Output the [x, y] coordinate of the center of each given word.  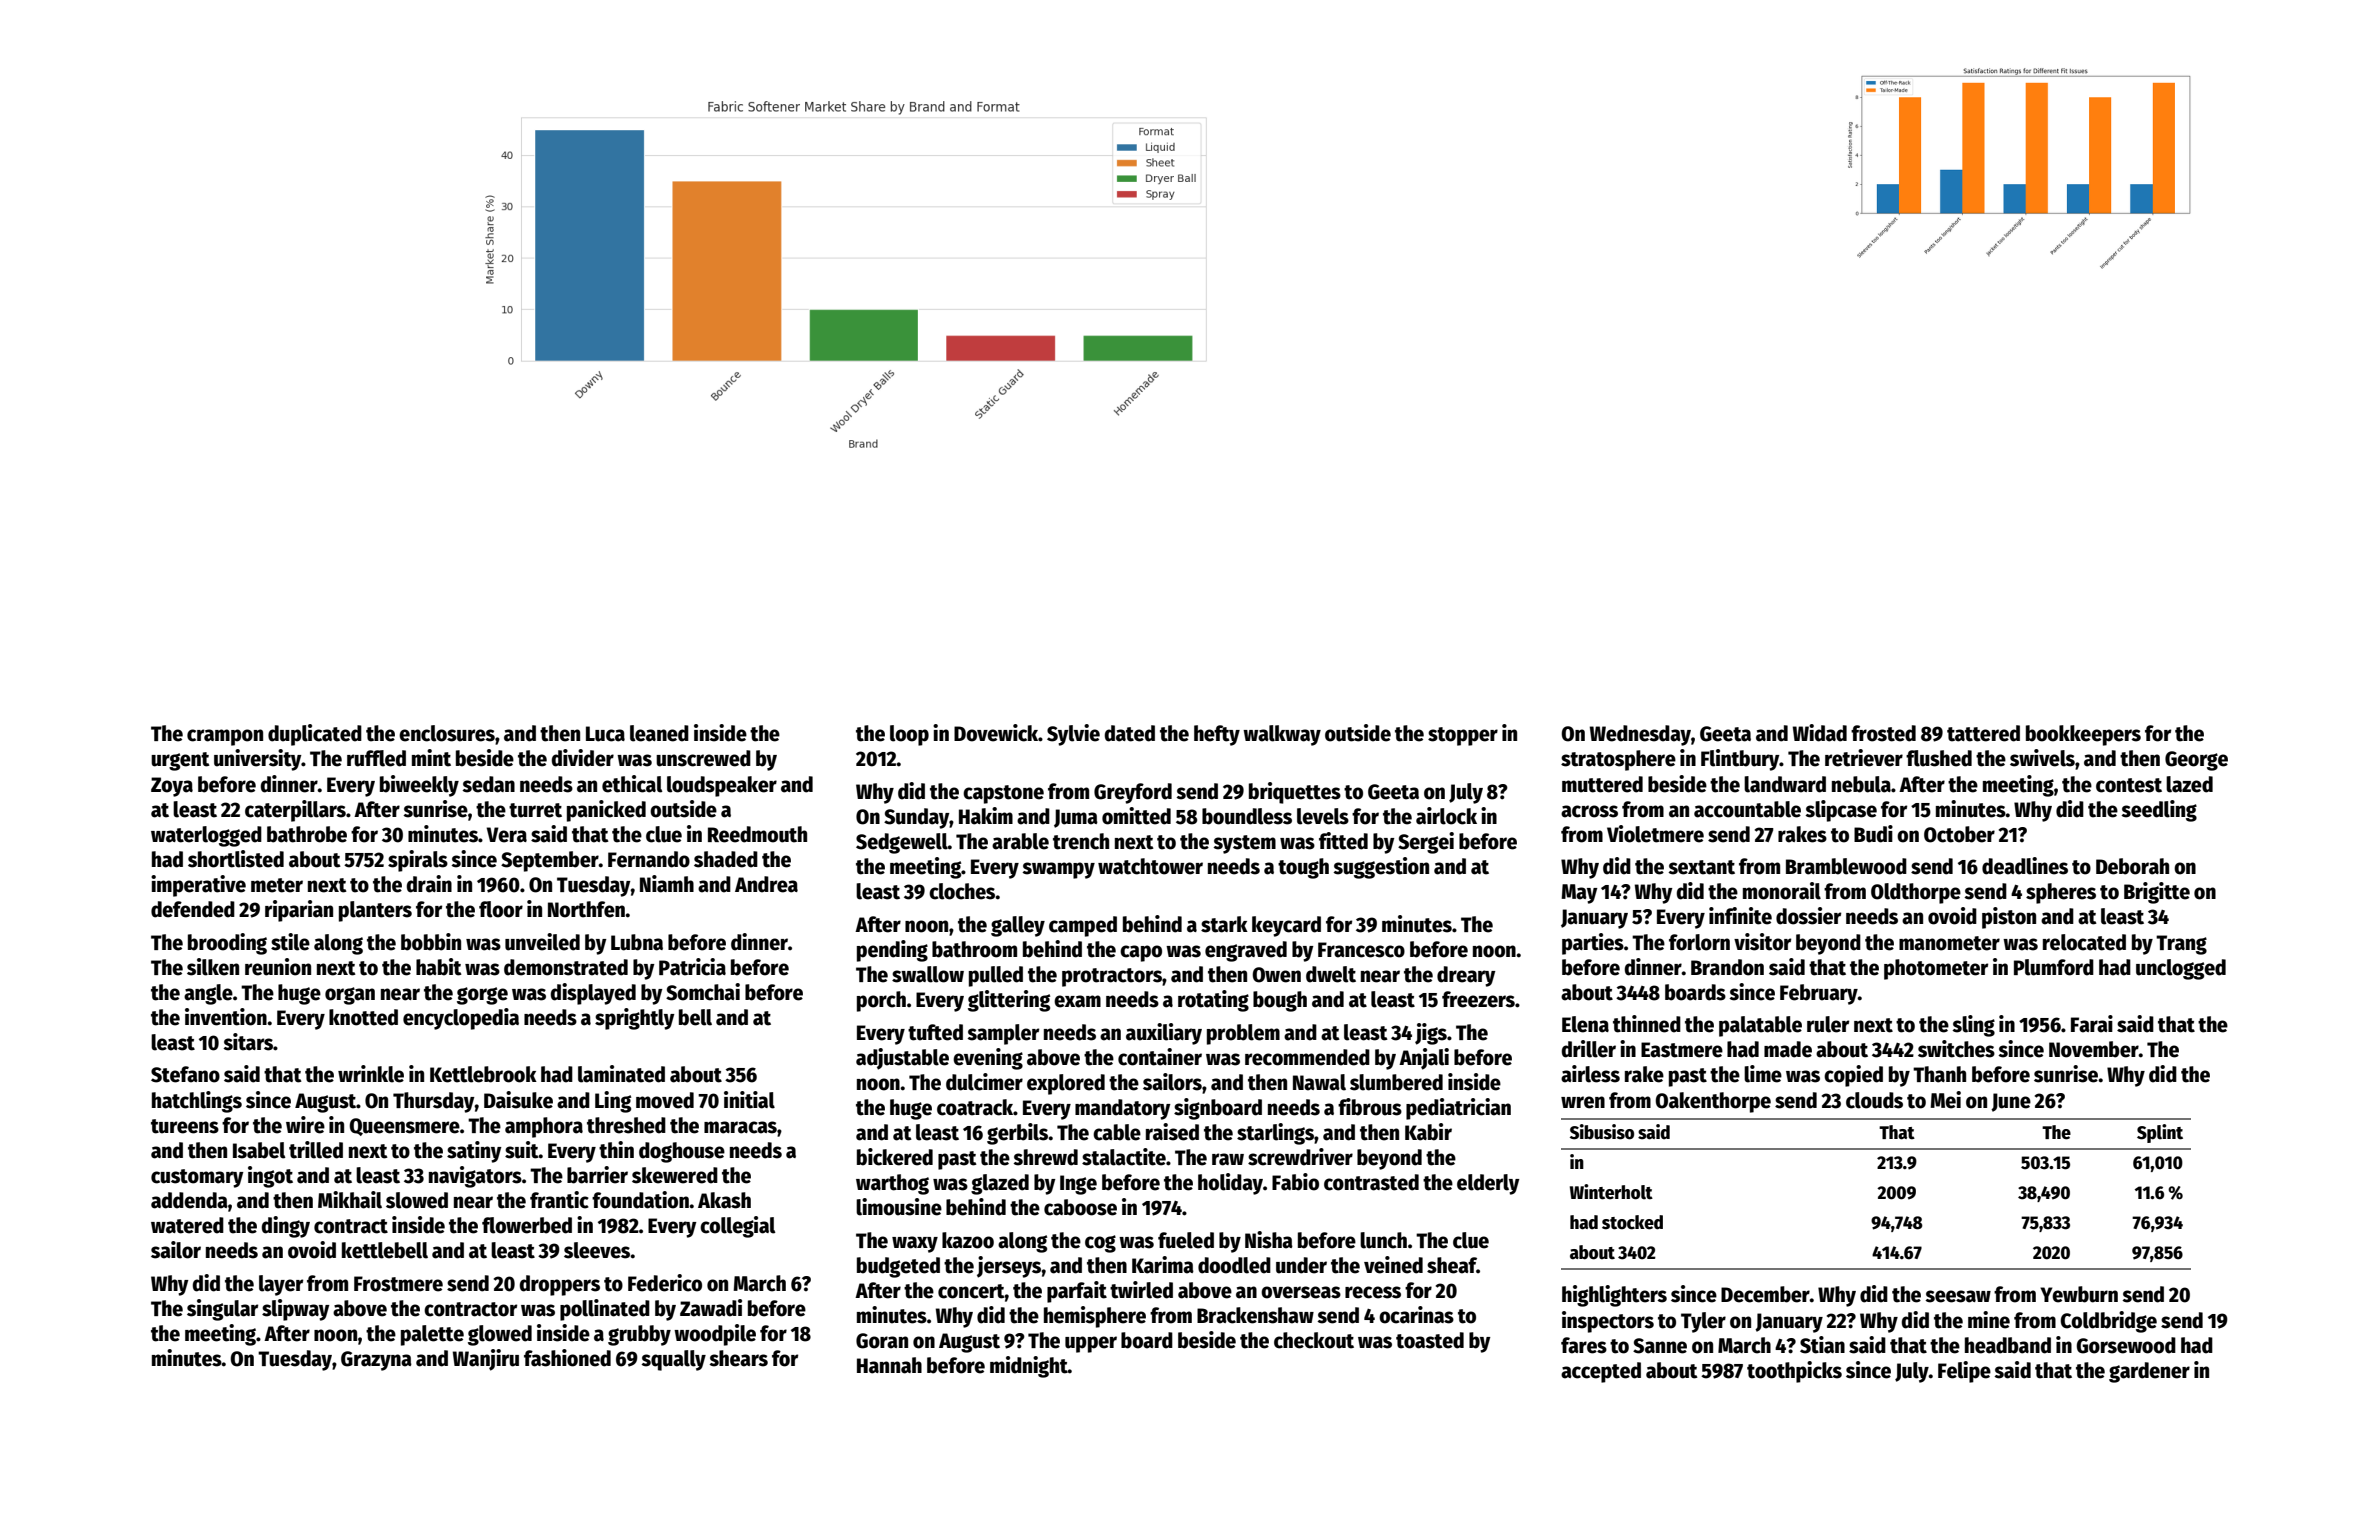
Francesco [1361, 950]
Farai [2092, 1024]
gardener [2149, 1372]
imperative [198, 886]
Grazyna [376, 1361]
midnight [1029, 1367]
